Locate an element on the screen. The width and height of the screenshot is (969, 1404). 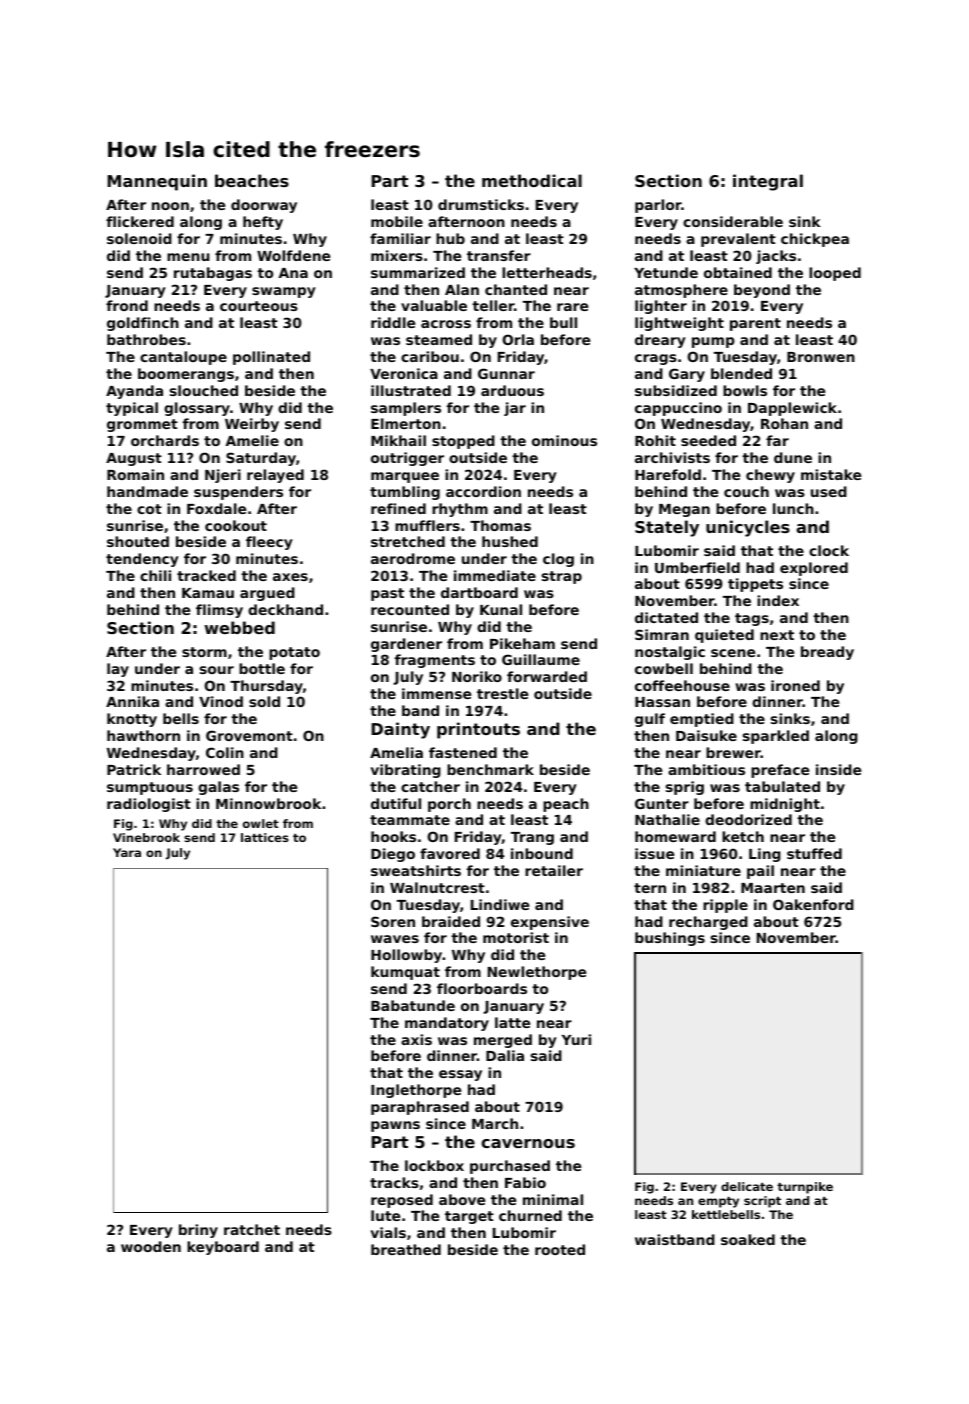
methodical is located at coordinates (532, 180).
